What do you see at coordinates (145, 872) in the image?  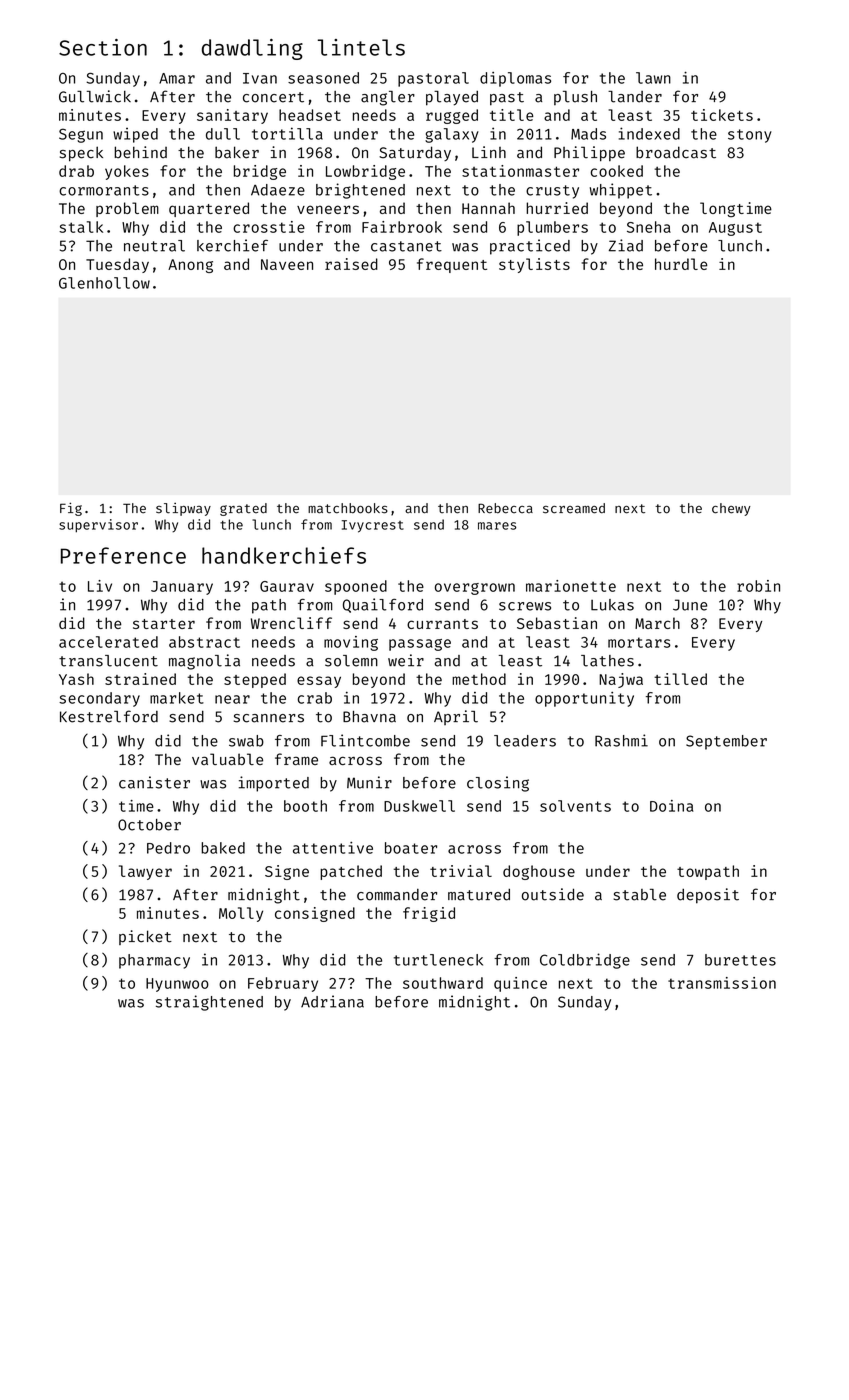 I see `lawyer` at bounding box center [145, 872].
